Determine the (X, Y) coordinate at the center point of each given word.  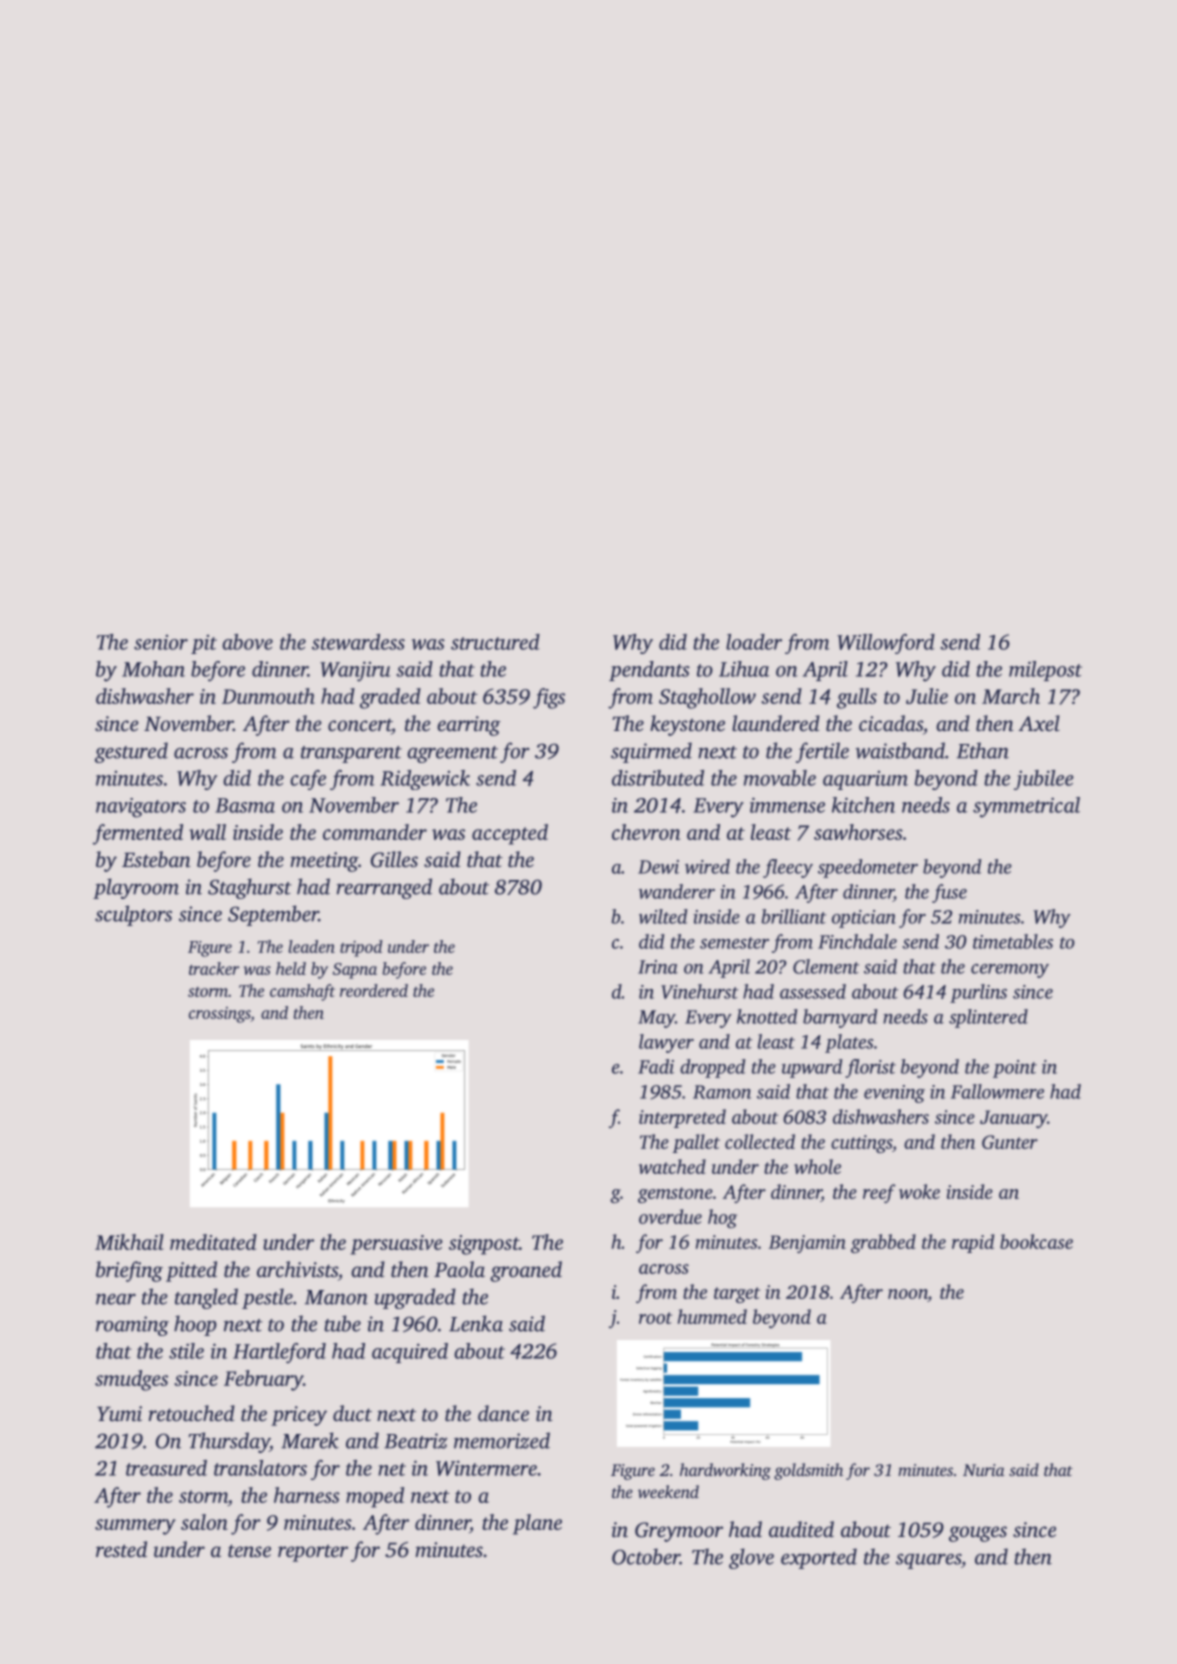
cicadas (891, 723)
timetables (1013, 941)
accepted (510, 834)
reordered (374, 990)
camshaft (302, 992)
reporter (313, 1553)
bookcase (1036, 1241)
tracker (214, 968)
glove (751, 1558)
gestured (131, 752)
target (737, 1295)
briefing (129, 1271)
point (1015, 1069)
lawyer (666, 1043)
